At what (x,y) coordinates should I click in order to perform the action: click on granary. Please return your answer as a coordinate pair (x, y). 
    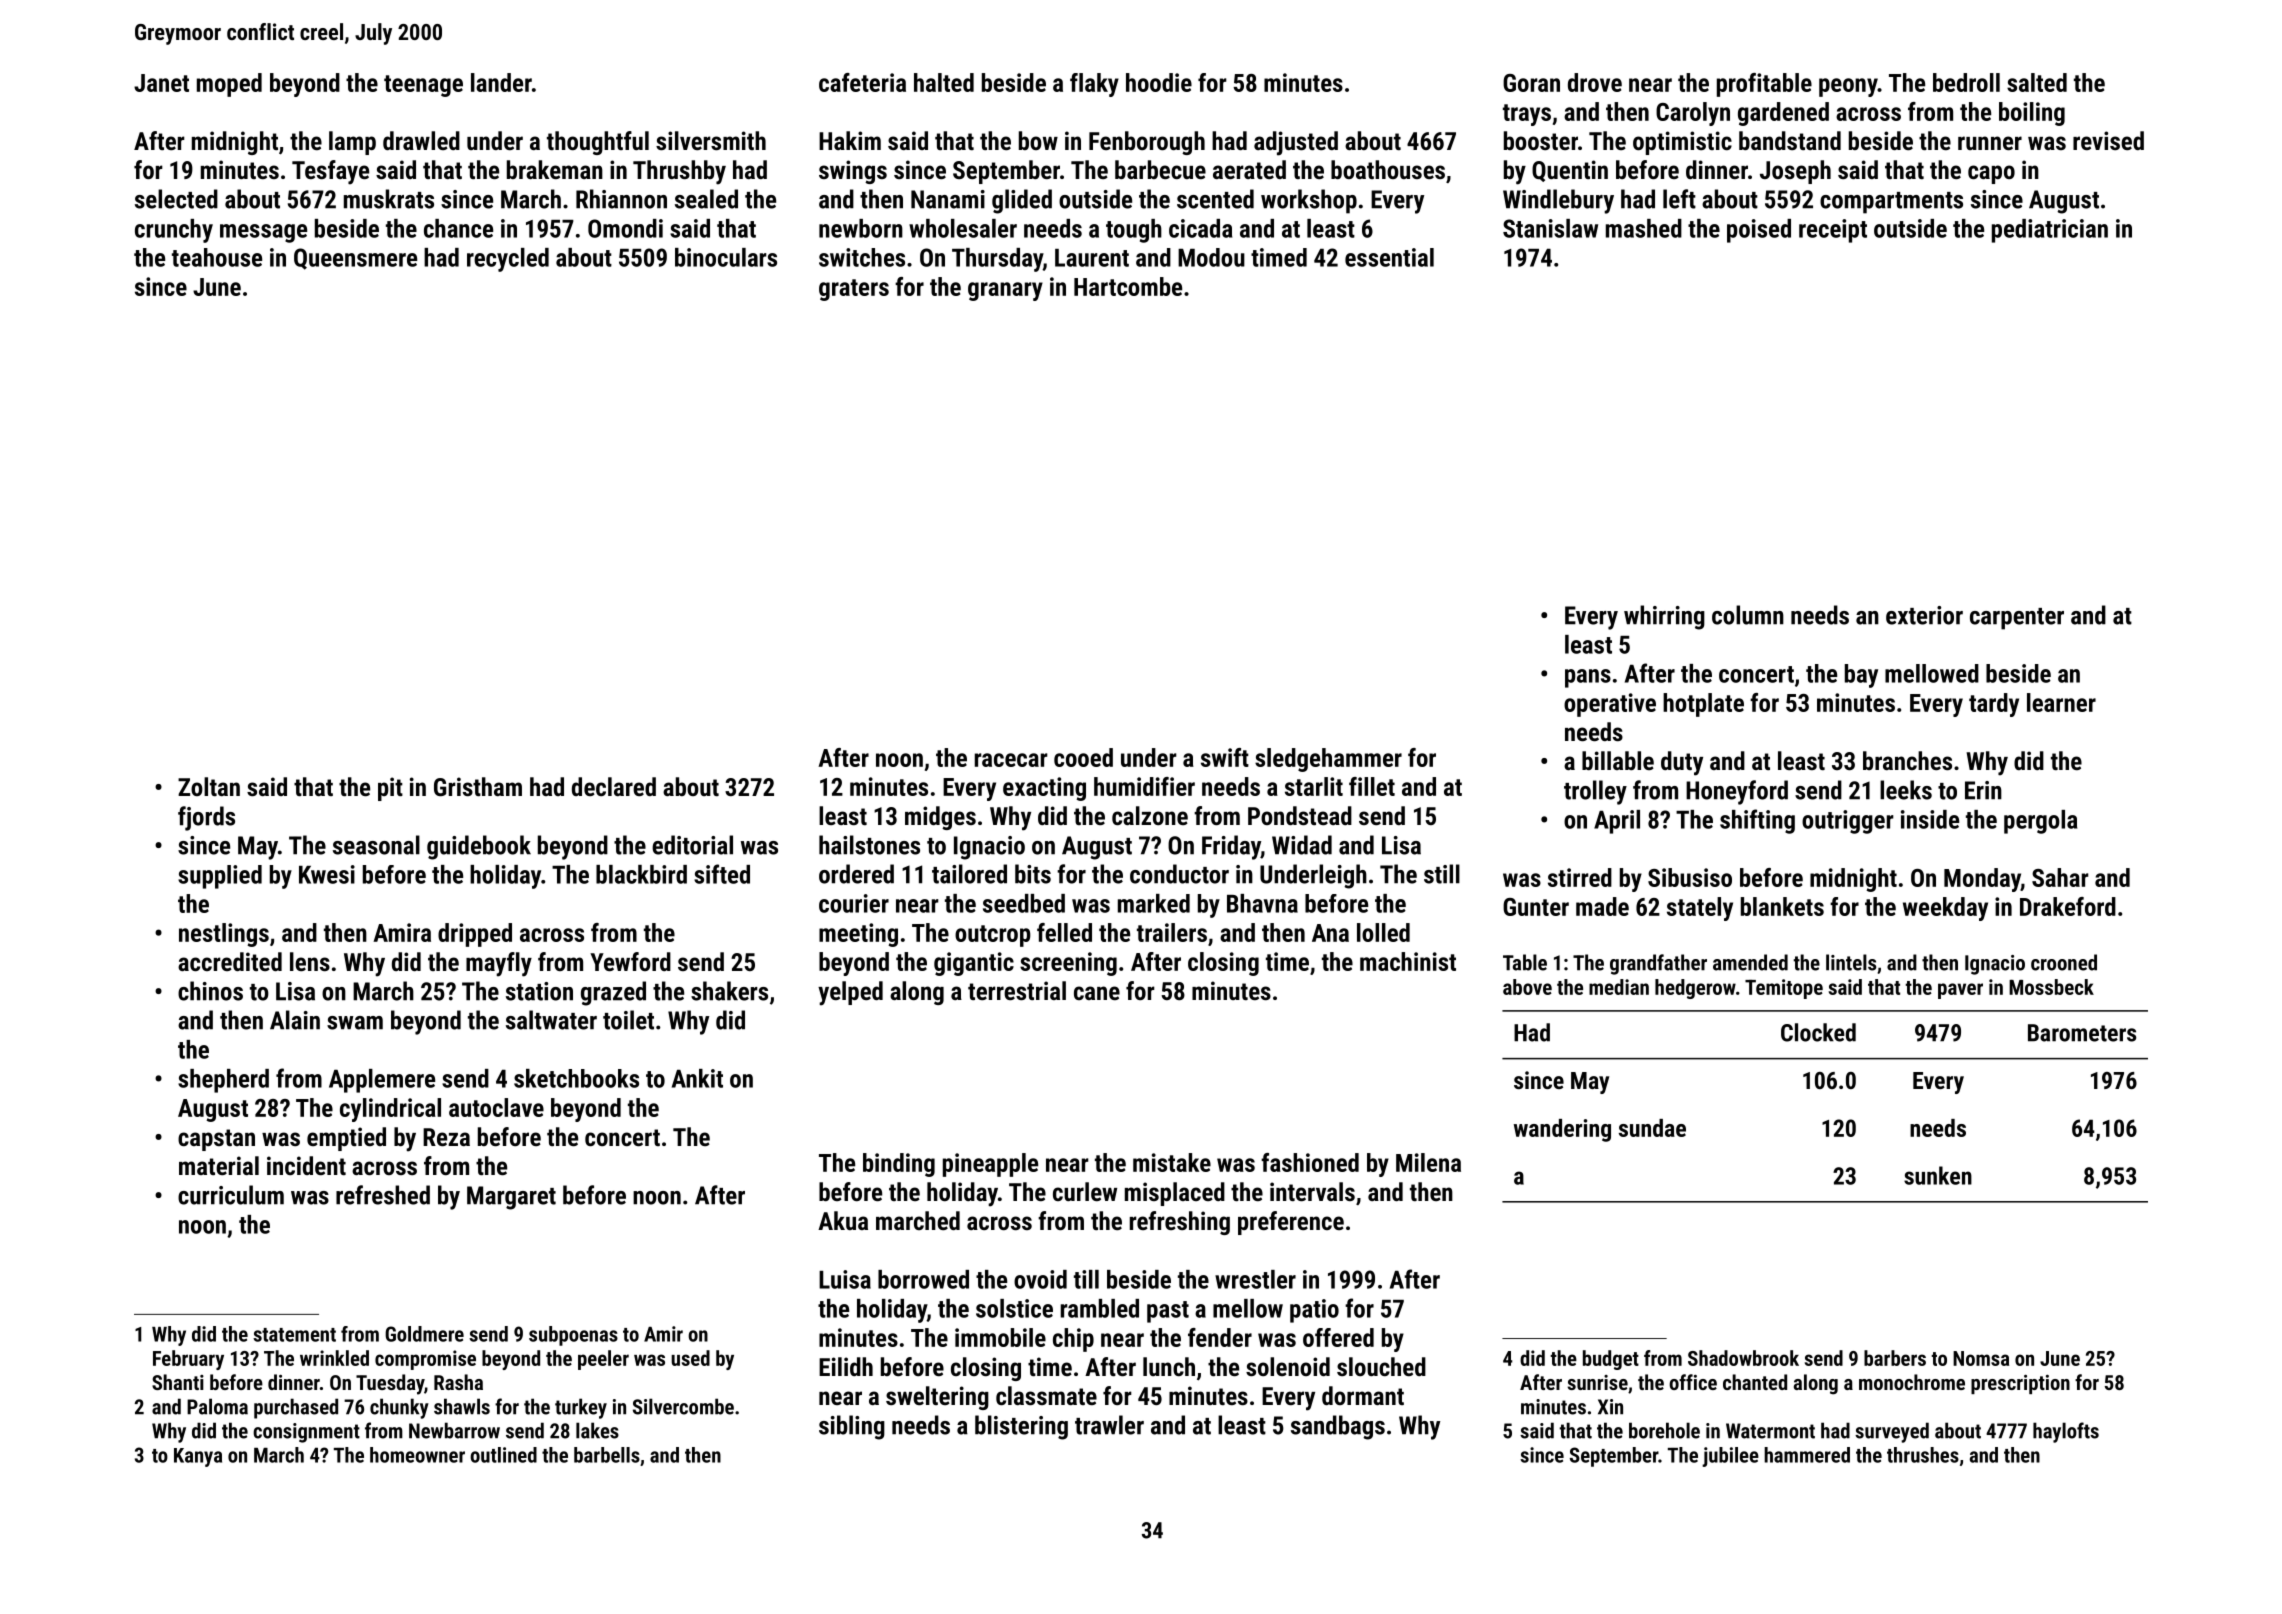
    Looking at the image, I should click on (1005, 291).
